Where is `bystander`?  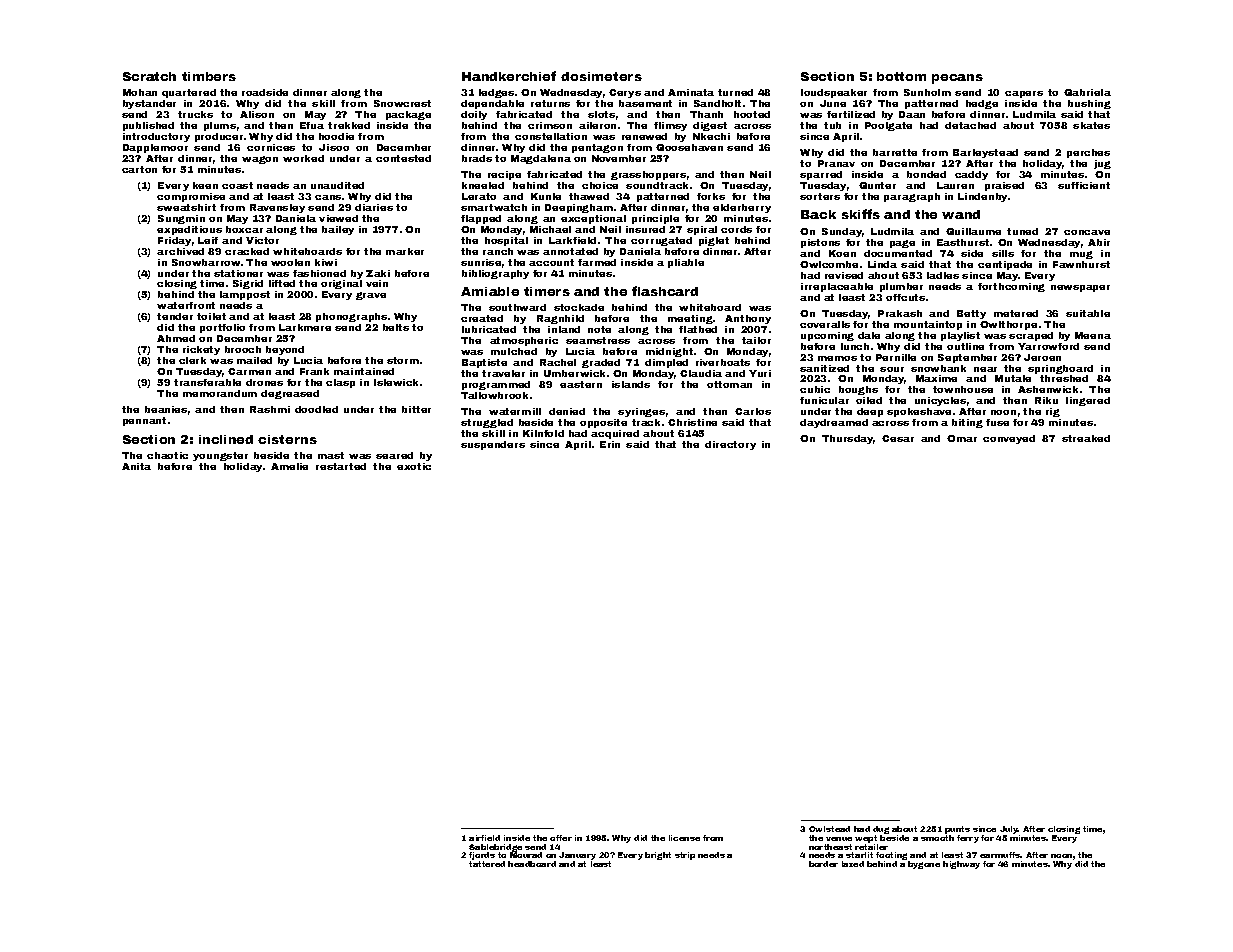
bystander is located at coordinates (149, 104).
